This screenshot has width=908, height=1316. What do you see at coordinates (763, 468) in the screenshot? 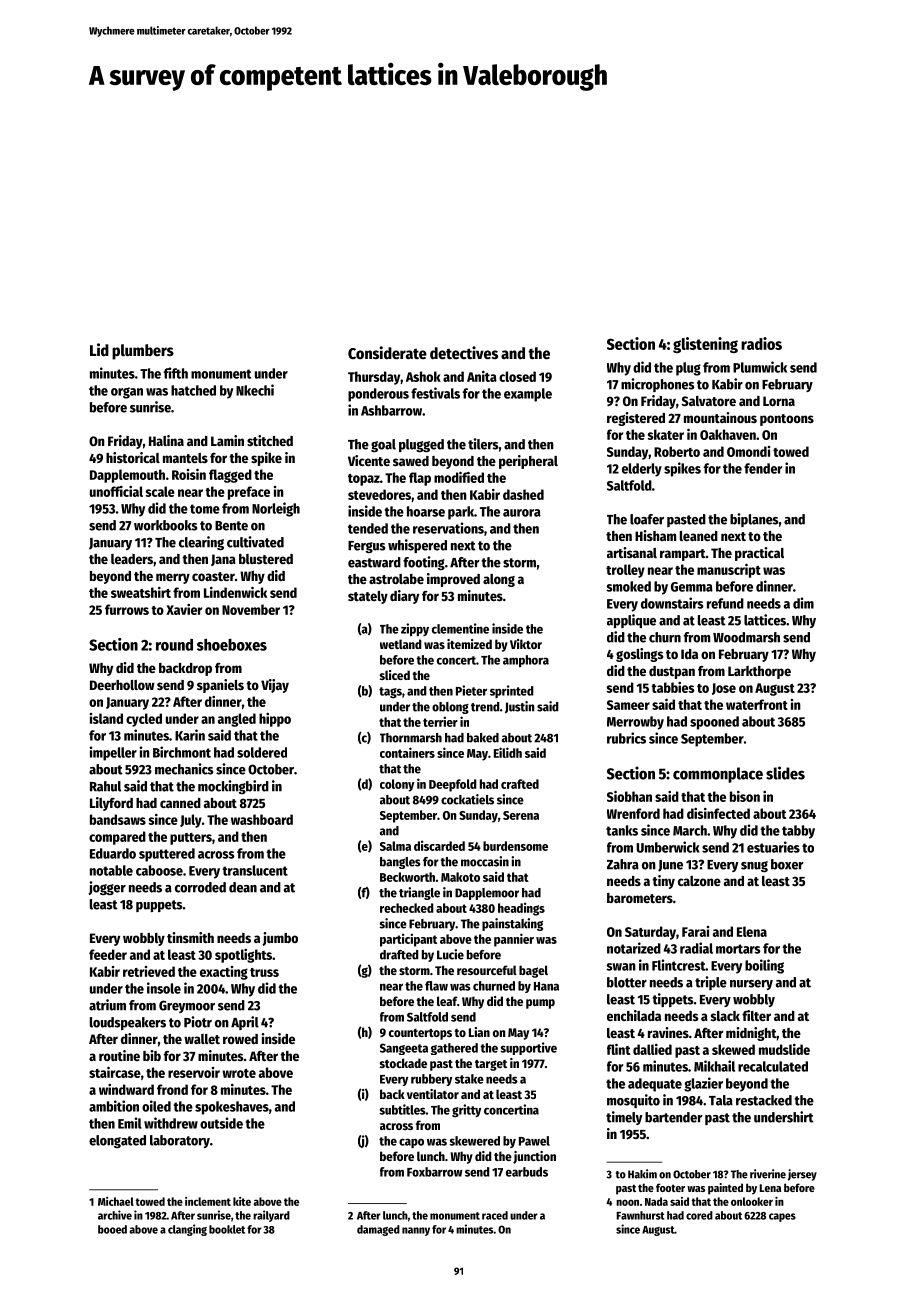
I see `fender` at bounding box center [763, 468].
